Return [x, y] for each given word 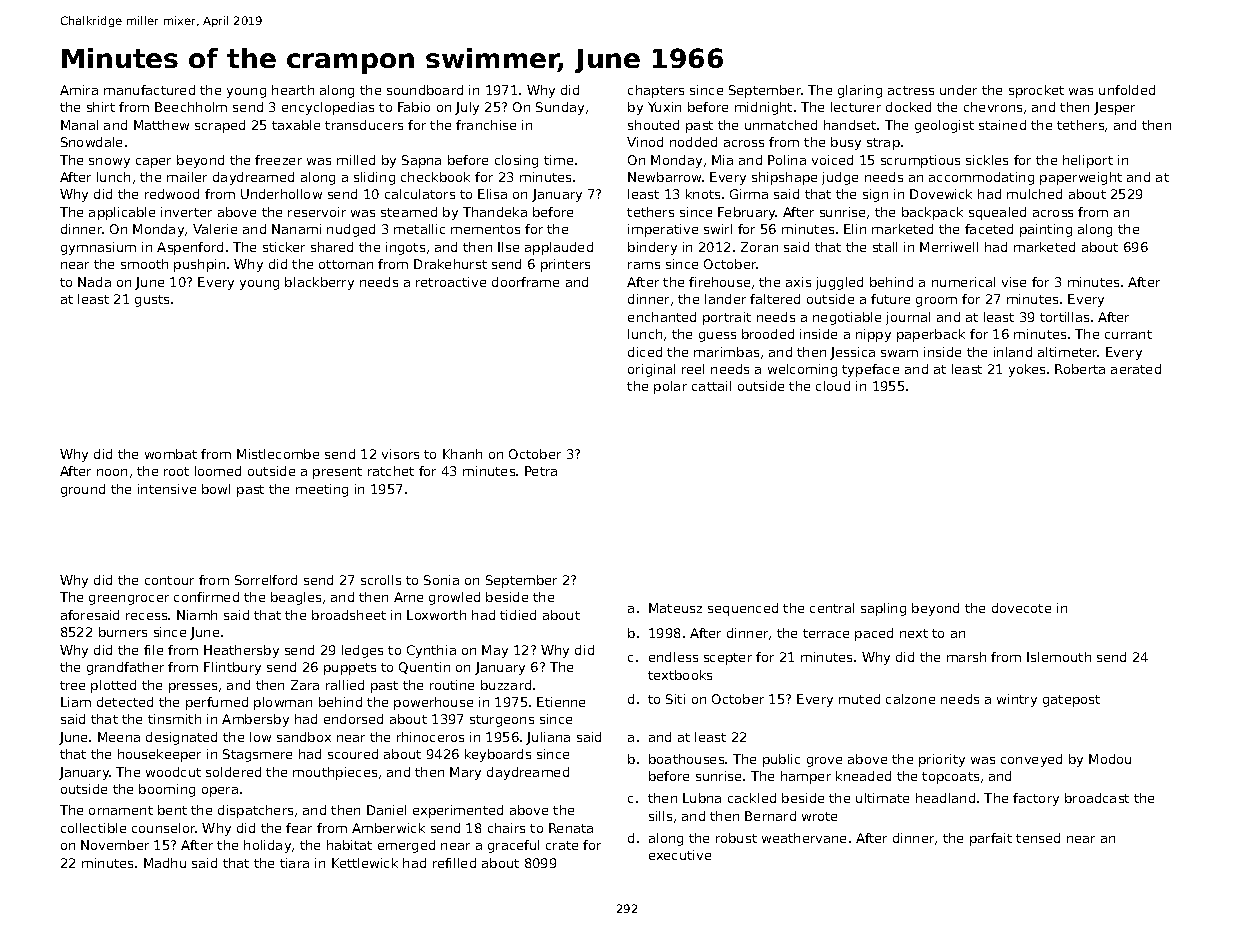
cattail [711, 386]
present [337, 473]
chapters [656, 91]
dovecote [1021, 608]
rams [644, 265]
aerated [1136, 369]
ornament [121, 810]
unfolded [1127, 90]
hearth [293, 90]
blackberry [319, 283]
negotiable [847, 318]
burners [123, 632]
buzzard [506, 685]
